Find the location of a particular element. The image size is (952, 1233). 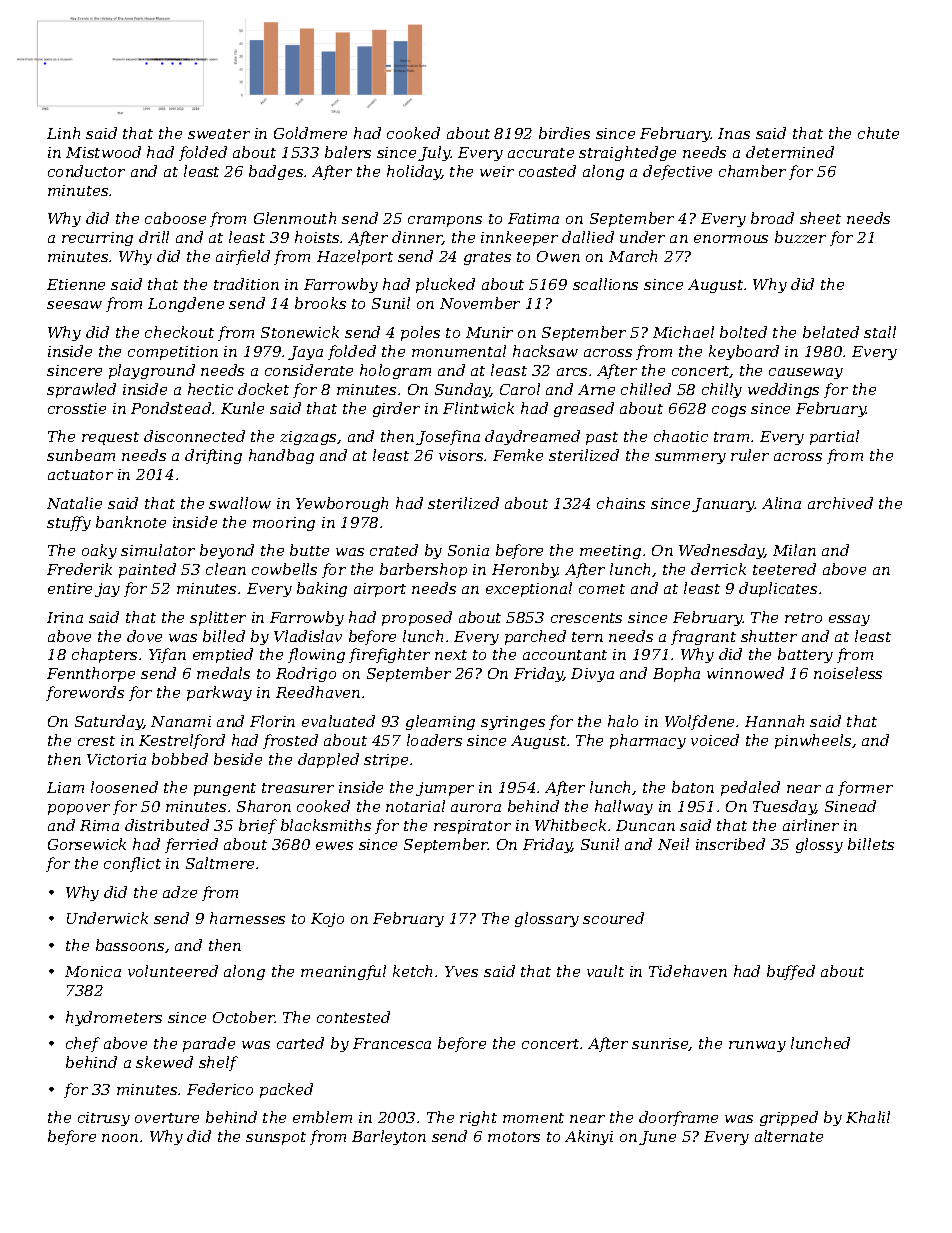

sweater is located at coordinates (219, 134).
